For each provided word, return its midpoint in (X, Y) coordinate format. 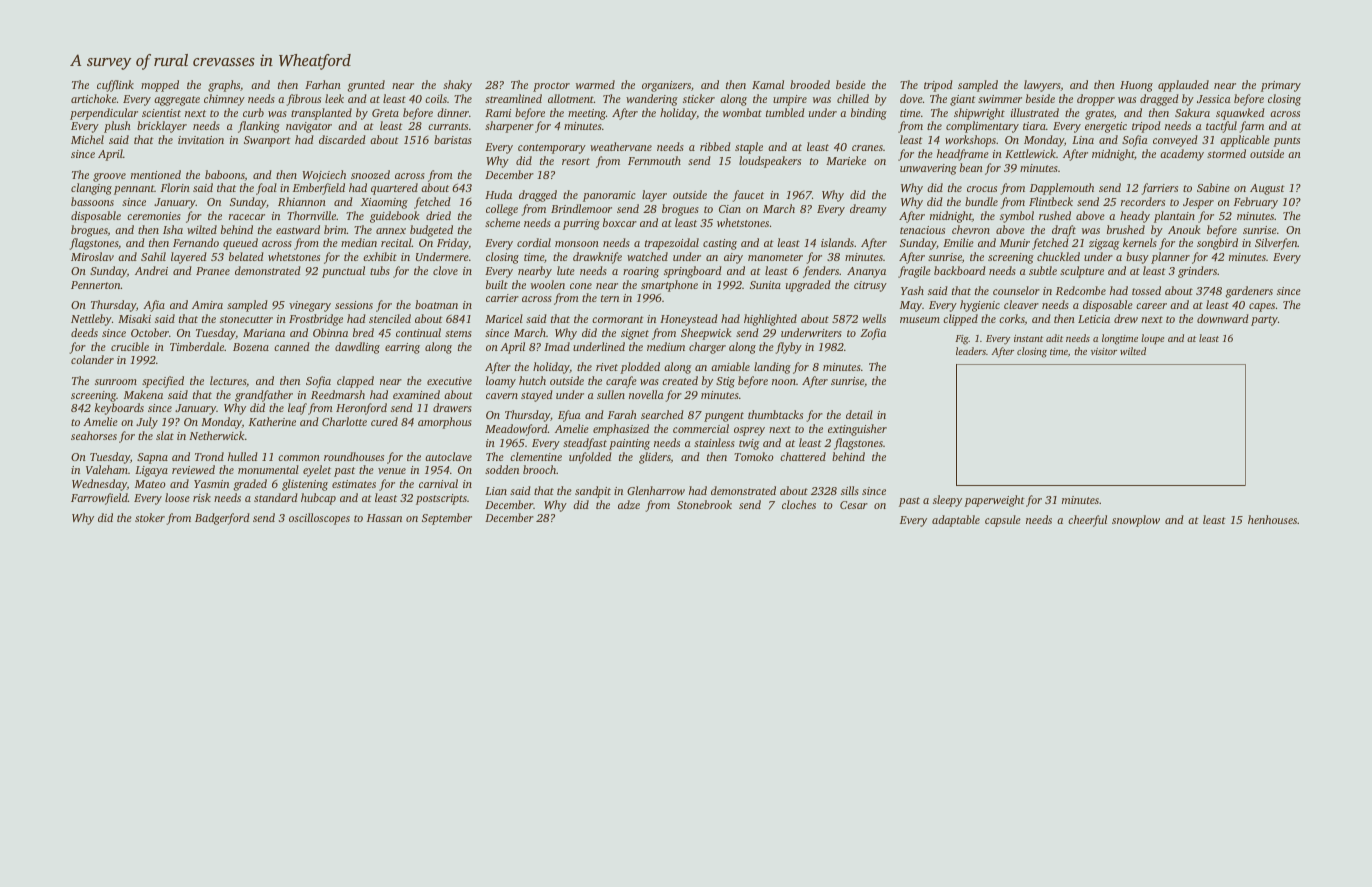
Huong (1136, 86)
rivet (607, 367)
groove (109, 177)
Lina (1083, 140)
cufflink (115, 86)
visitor (1104, 351)
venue (392, 471)
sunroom (116, 382)
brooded (810, 84)
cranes (867, 148)
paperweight (994, 501)
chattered (803, 456)
